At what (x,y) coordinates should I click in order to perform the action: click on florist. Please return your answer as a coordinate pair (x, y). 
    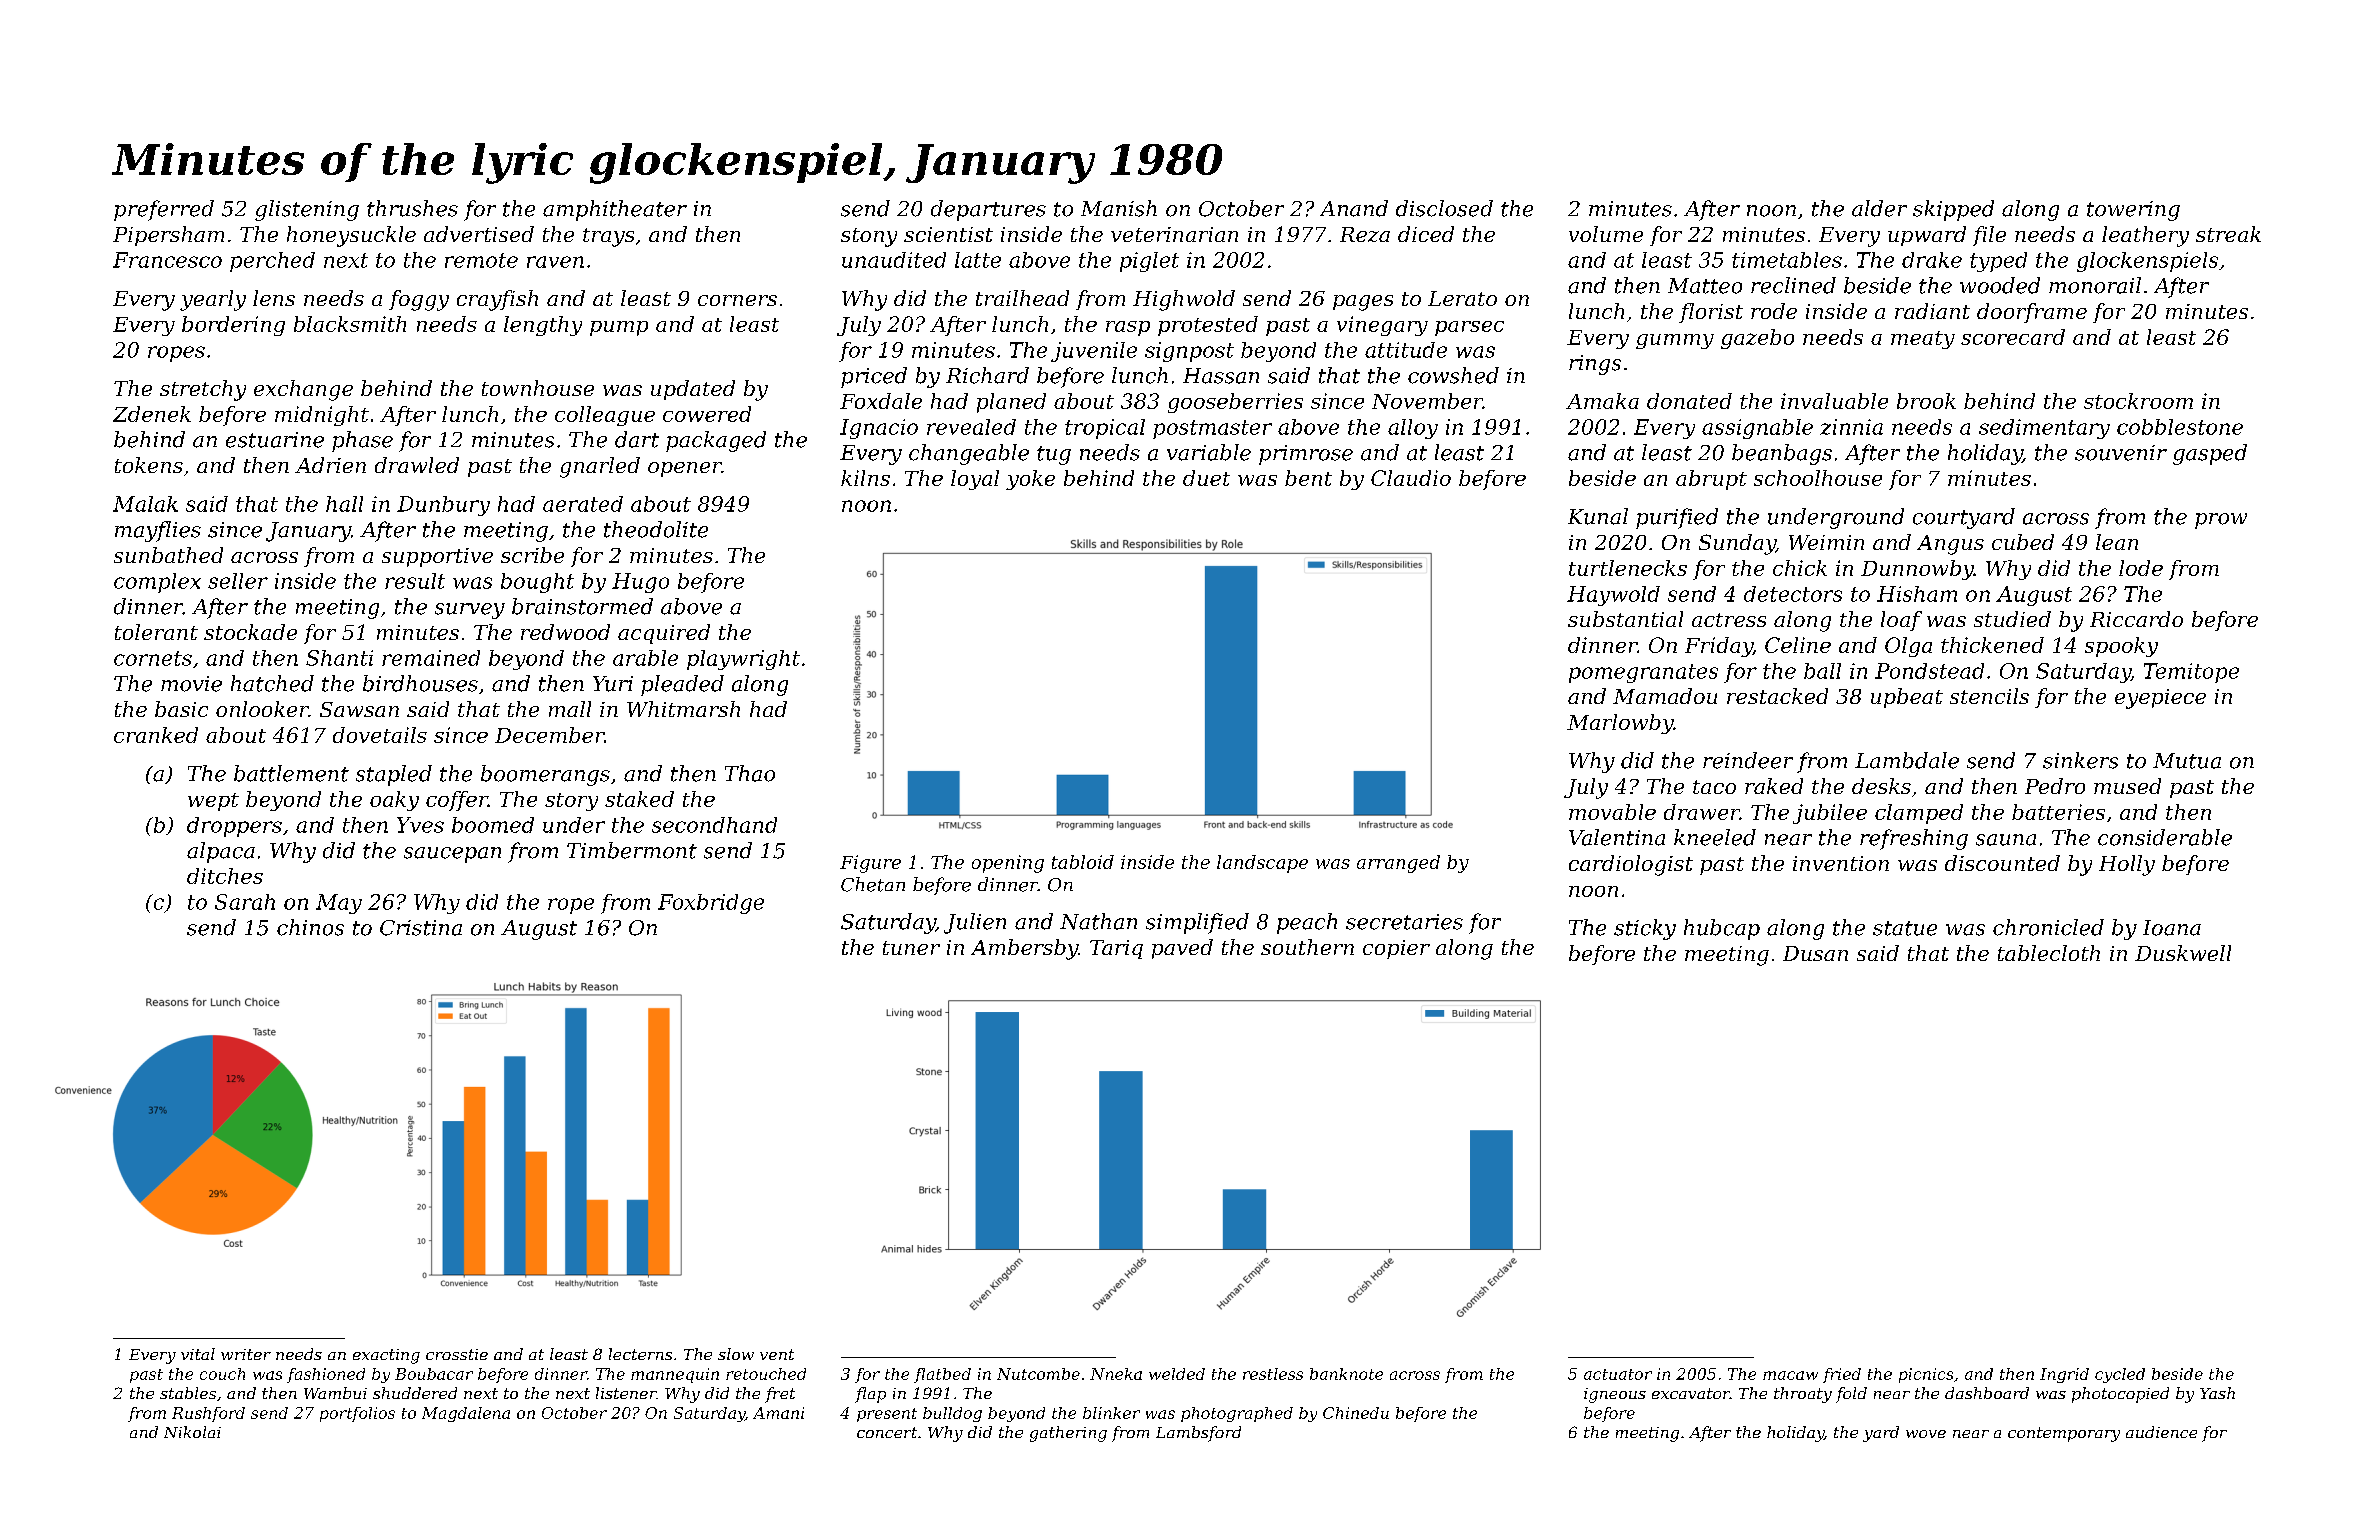
    Looking at the image, I should click on (1711, 313).
